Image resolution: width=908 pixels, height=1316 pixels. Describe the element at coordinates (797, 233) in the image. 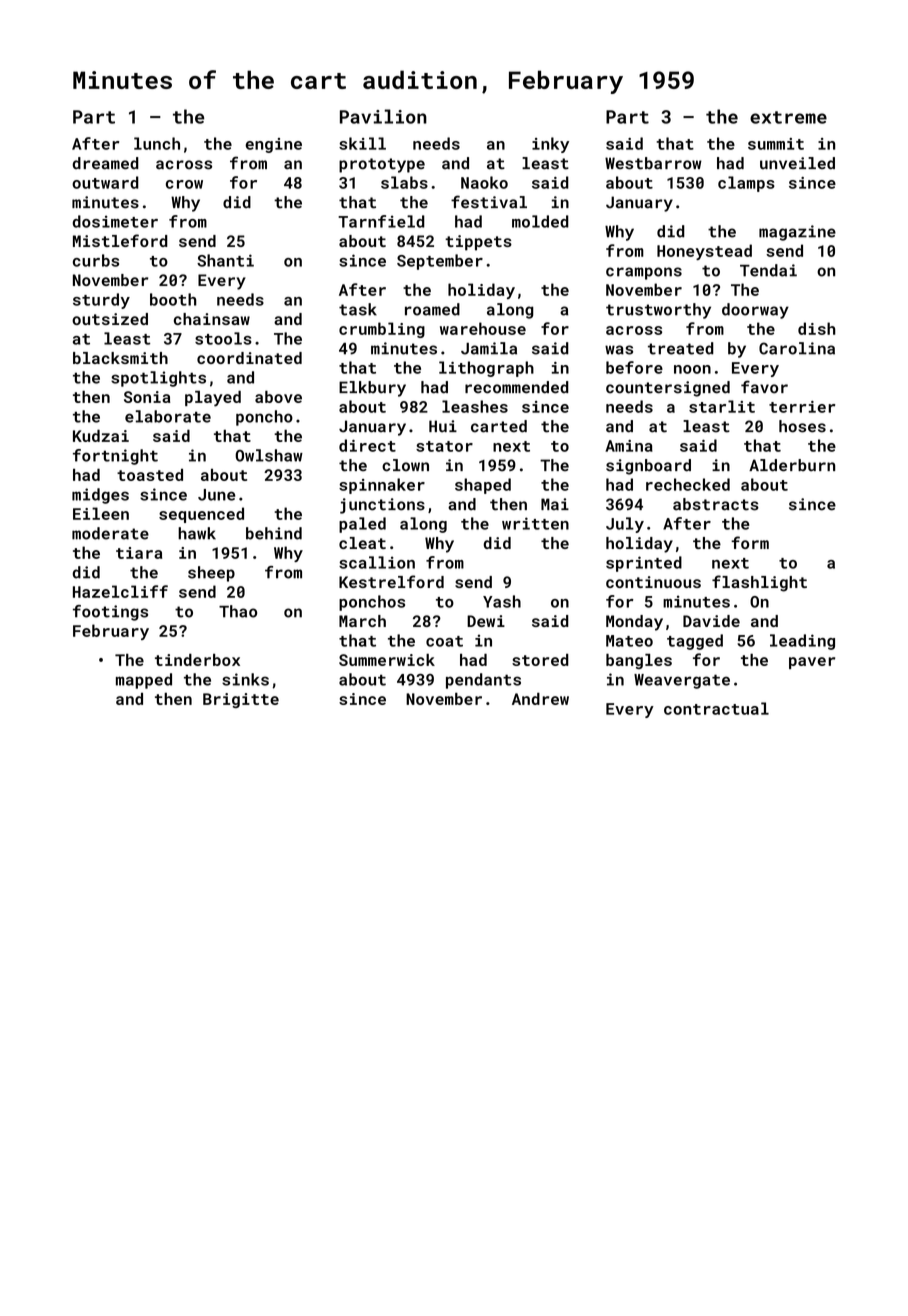

I see `magazine` at that location.
